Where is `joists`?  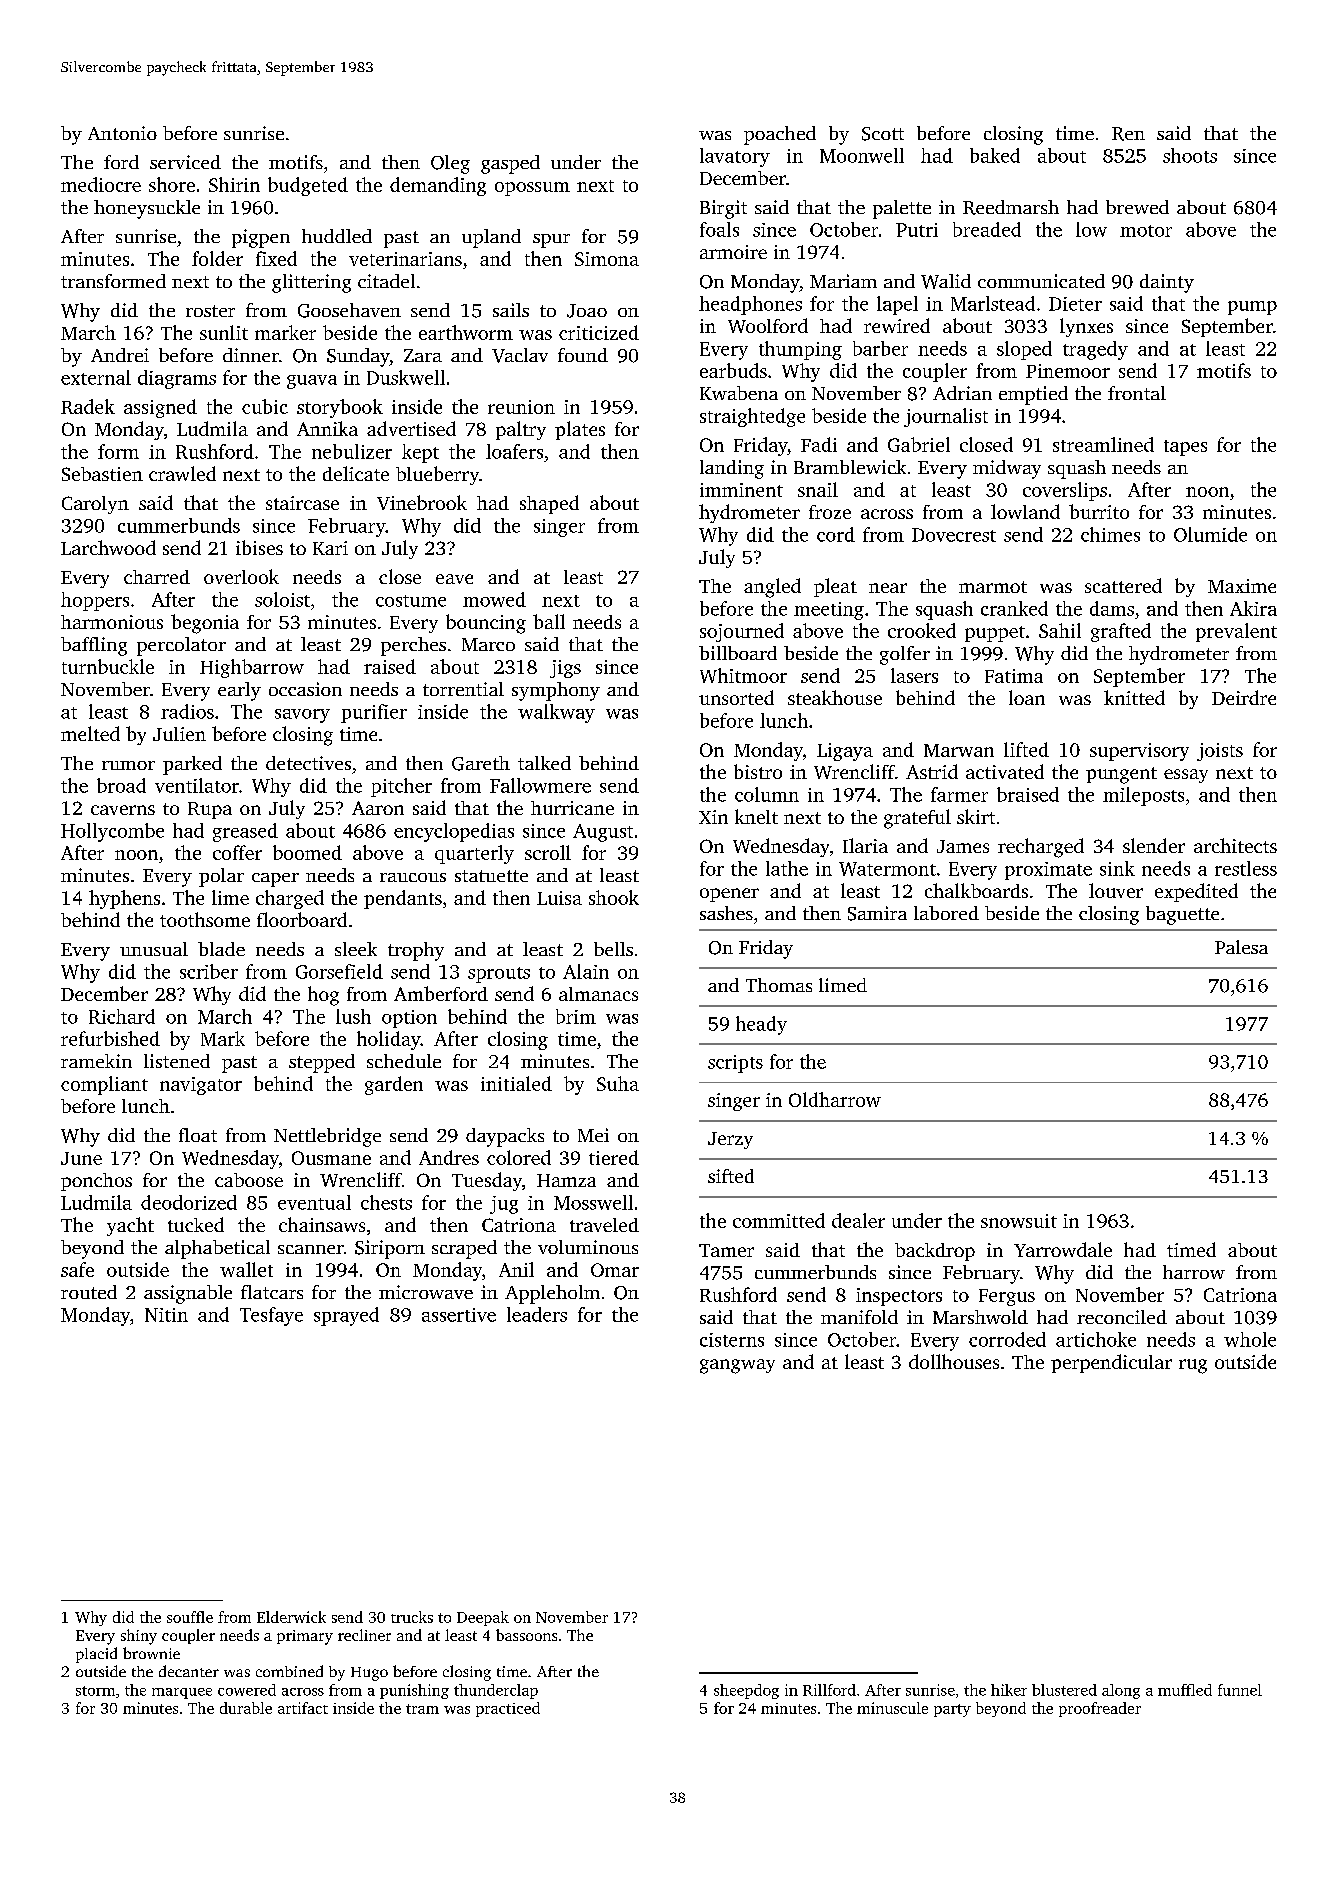 joists is located at coordinates (1220, 752).
